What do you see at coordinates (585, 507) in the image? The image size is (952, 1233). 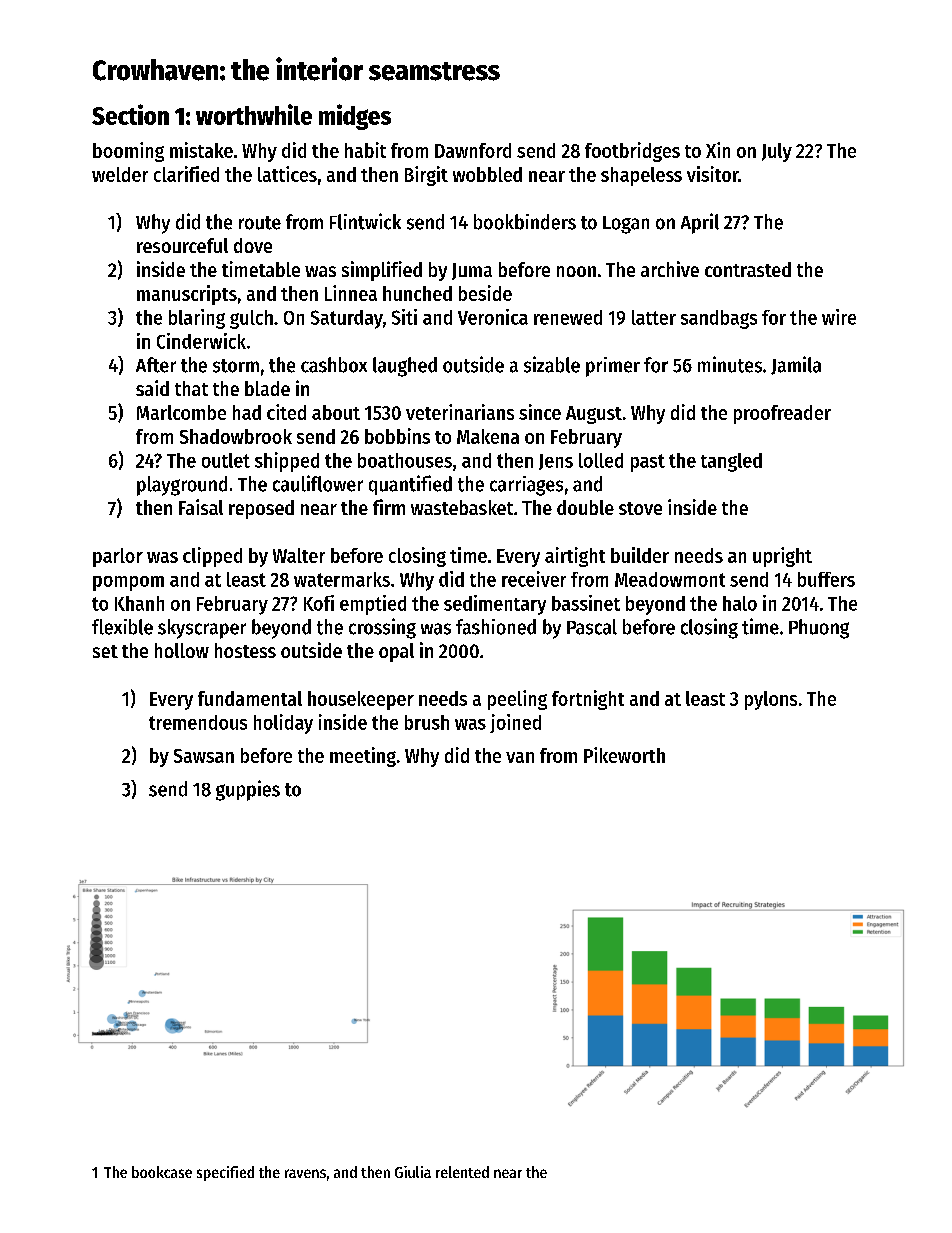 I see `double` at bounding box center [585, 507].
